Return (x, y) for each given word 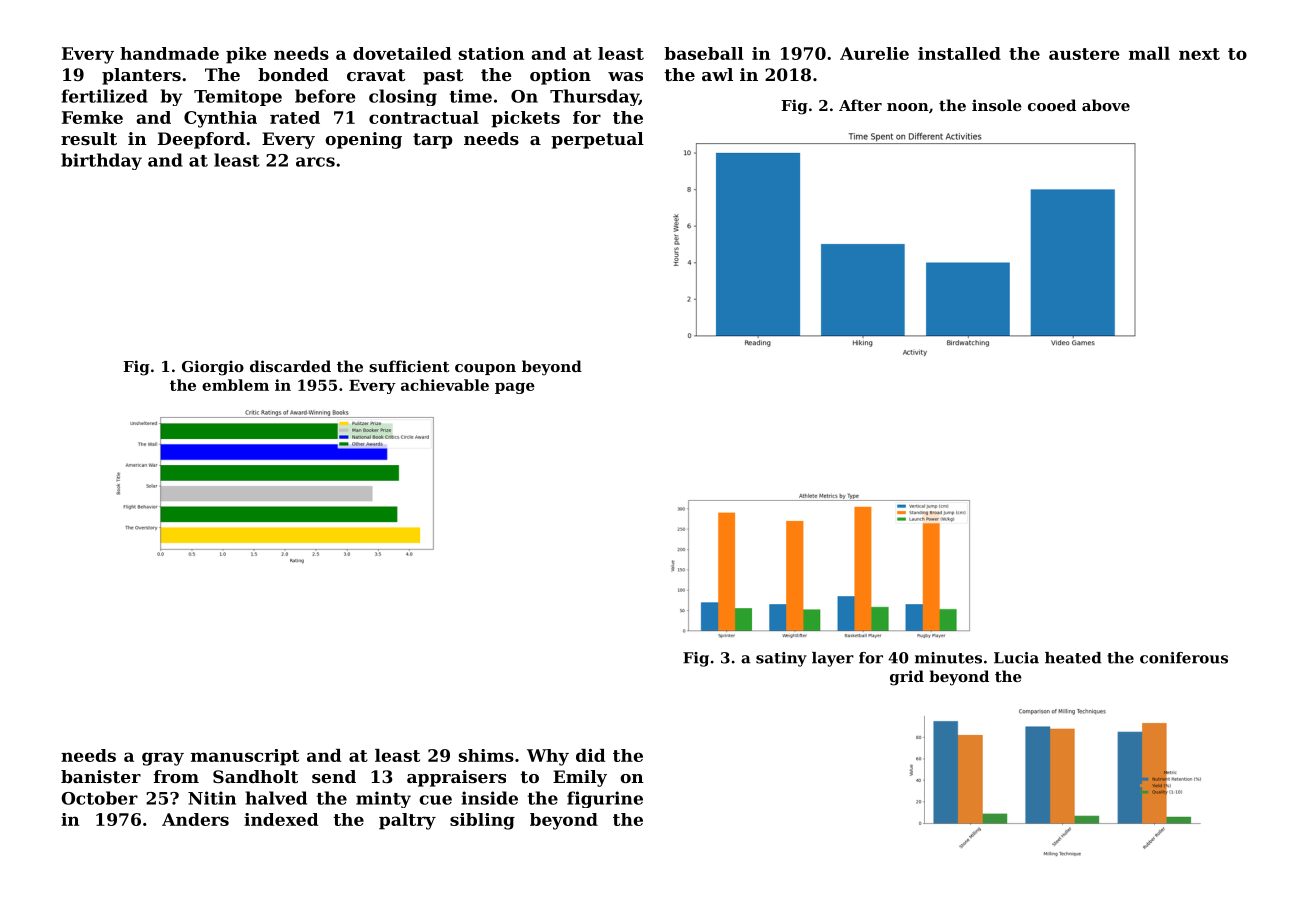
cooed (1052, 105)
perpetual (597, 140)
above (1106, 105)
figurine (605, 799)
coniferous (1184, 658)
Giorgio (213, 368)
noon (908, 107)
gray (163, 759)
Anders (195, 819)
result (89, 138)
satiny (781, 659)
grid (907, 678)
